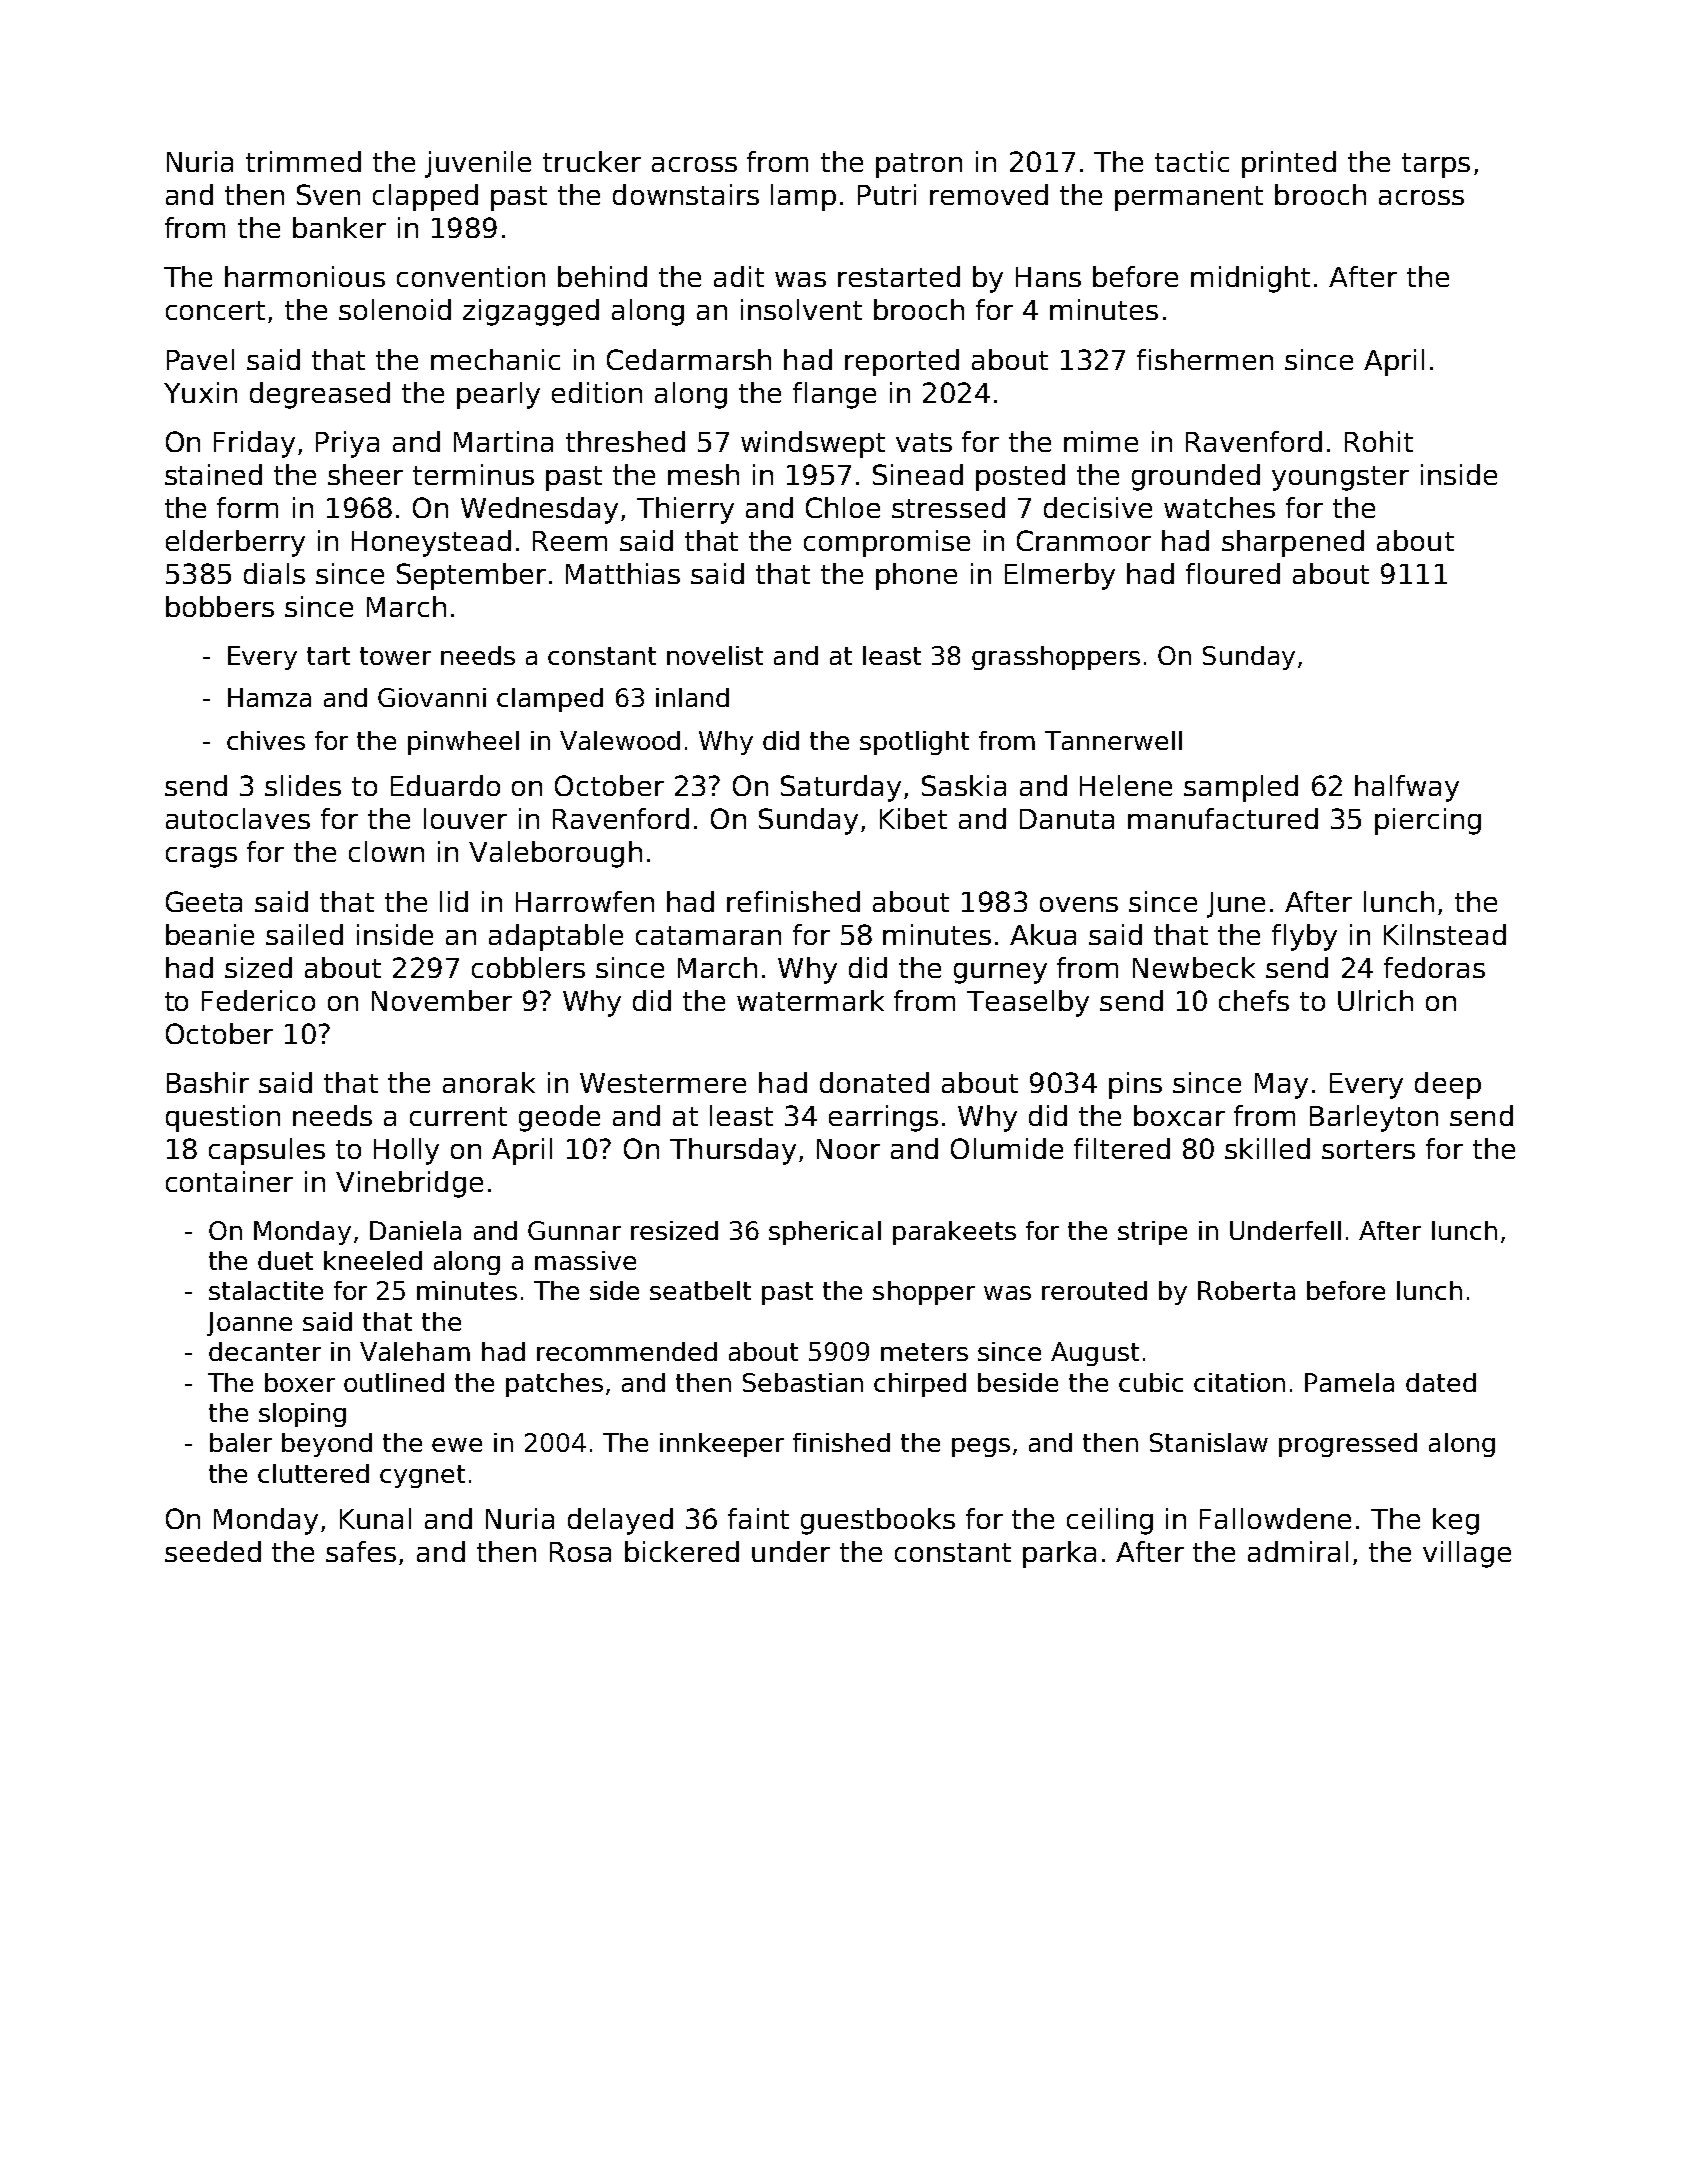  Describe the element at coordinates (1113, 740) in the page. I see `Tannerwell` at that location.
